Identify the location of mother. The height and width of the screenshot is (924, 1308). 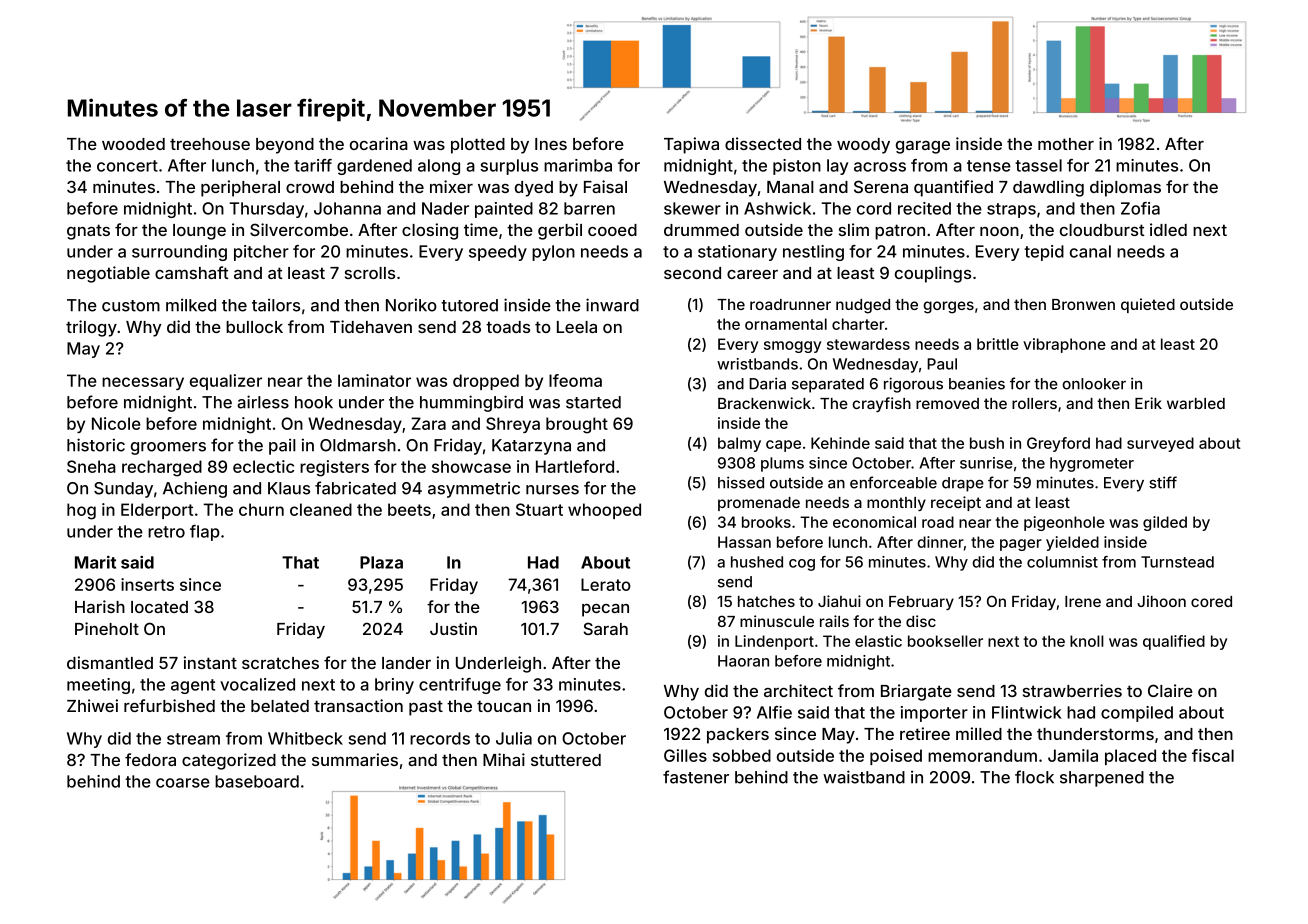
(1066, 144).
